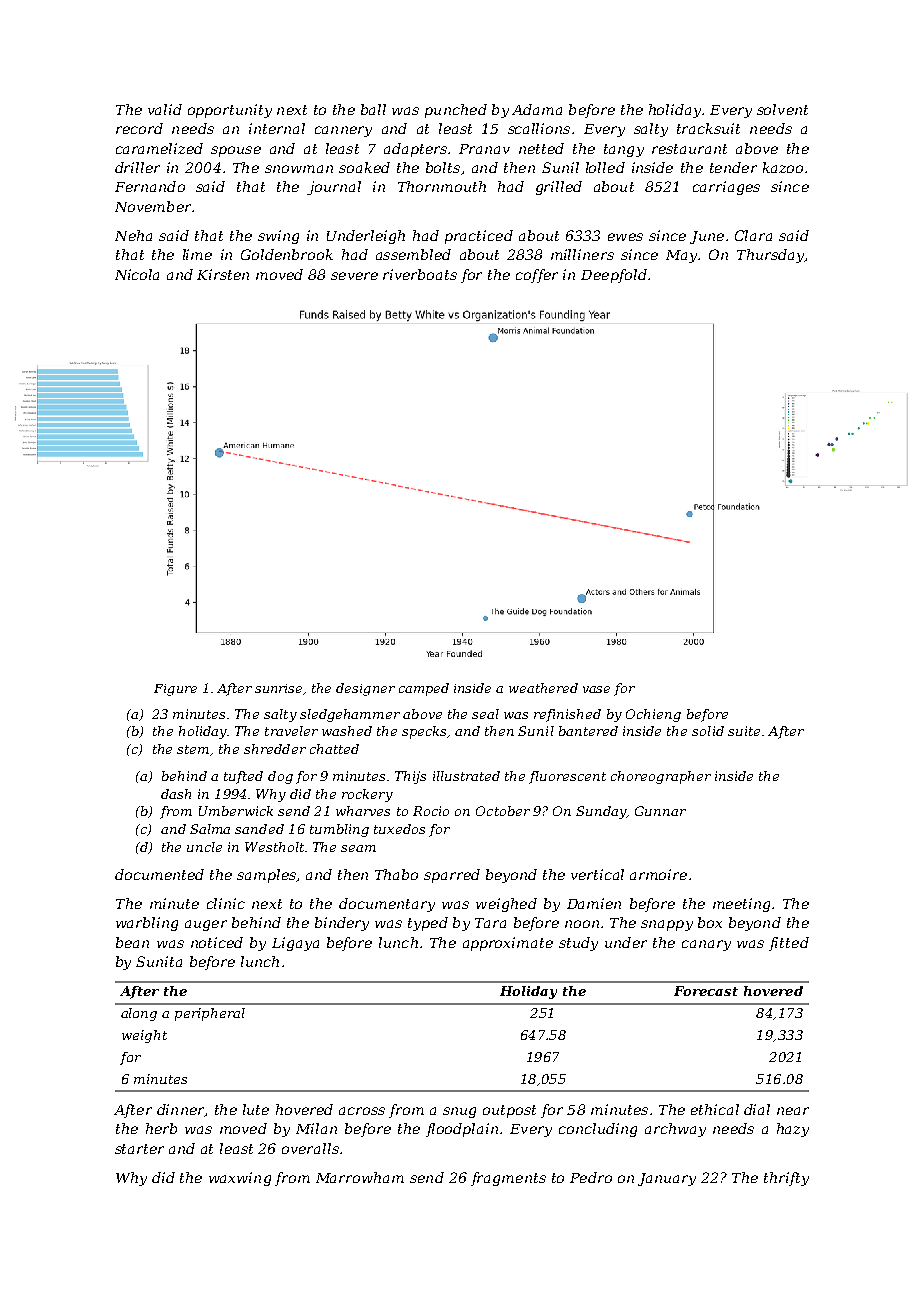  I want to click on Adama, so click(537, 109).
